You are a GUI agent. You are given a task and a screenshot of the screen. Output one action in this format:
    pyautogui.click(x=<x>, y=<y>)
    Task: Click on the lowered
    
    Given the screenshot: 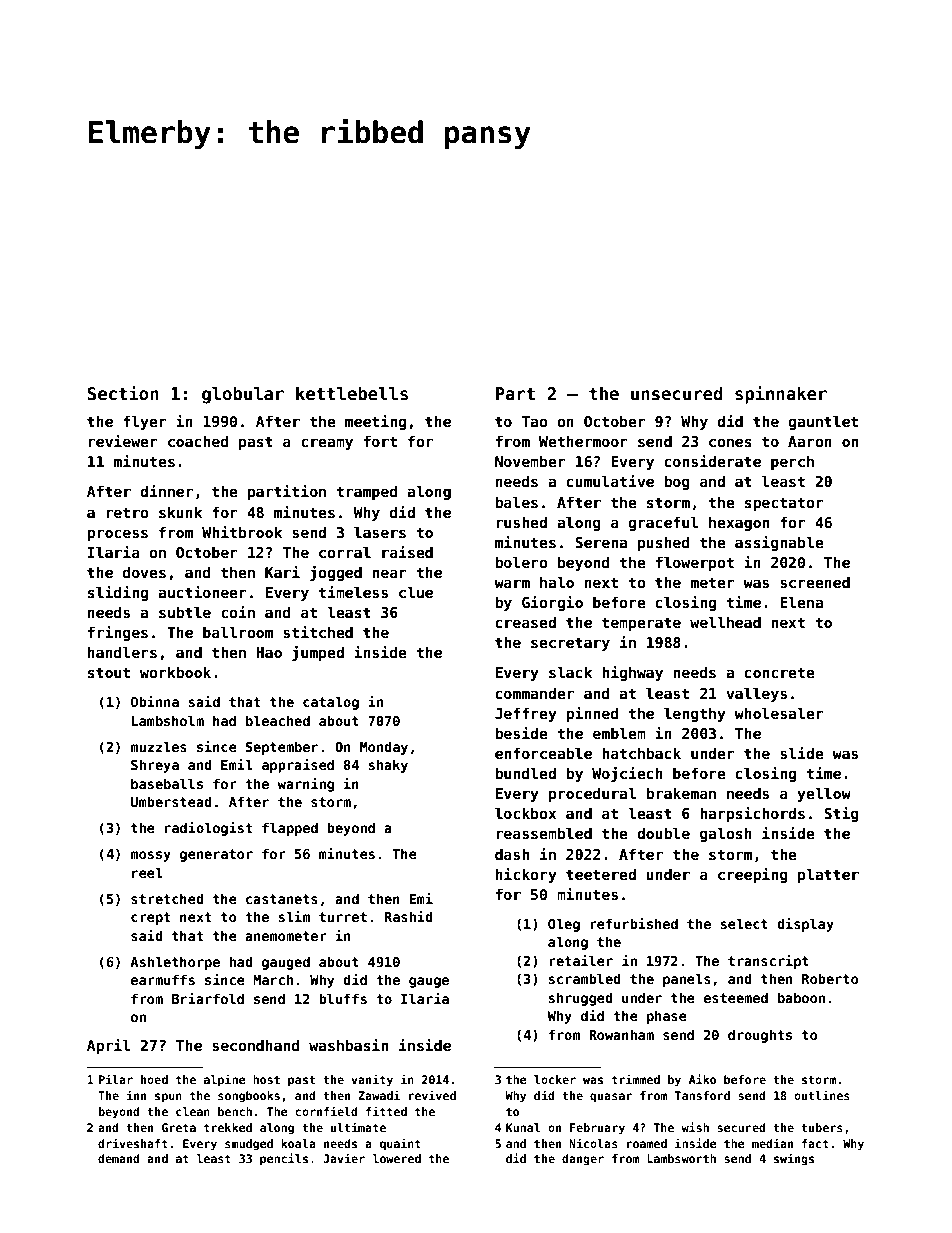 What is the action you would take?
    pyautogui.click(x=397, y=1158)
